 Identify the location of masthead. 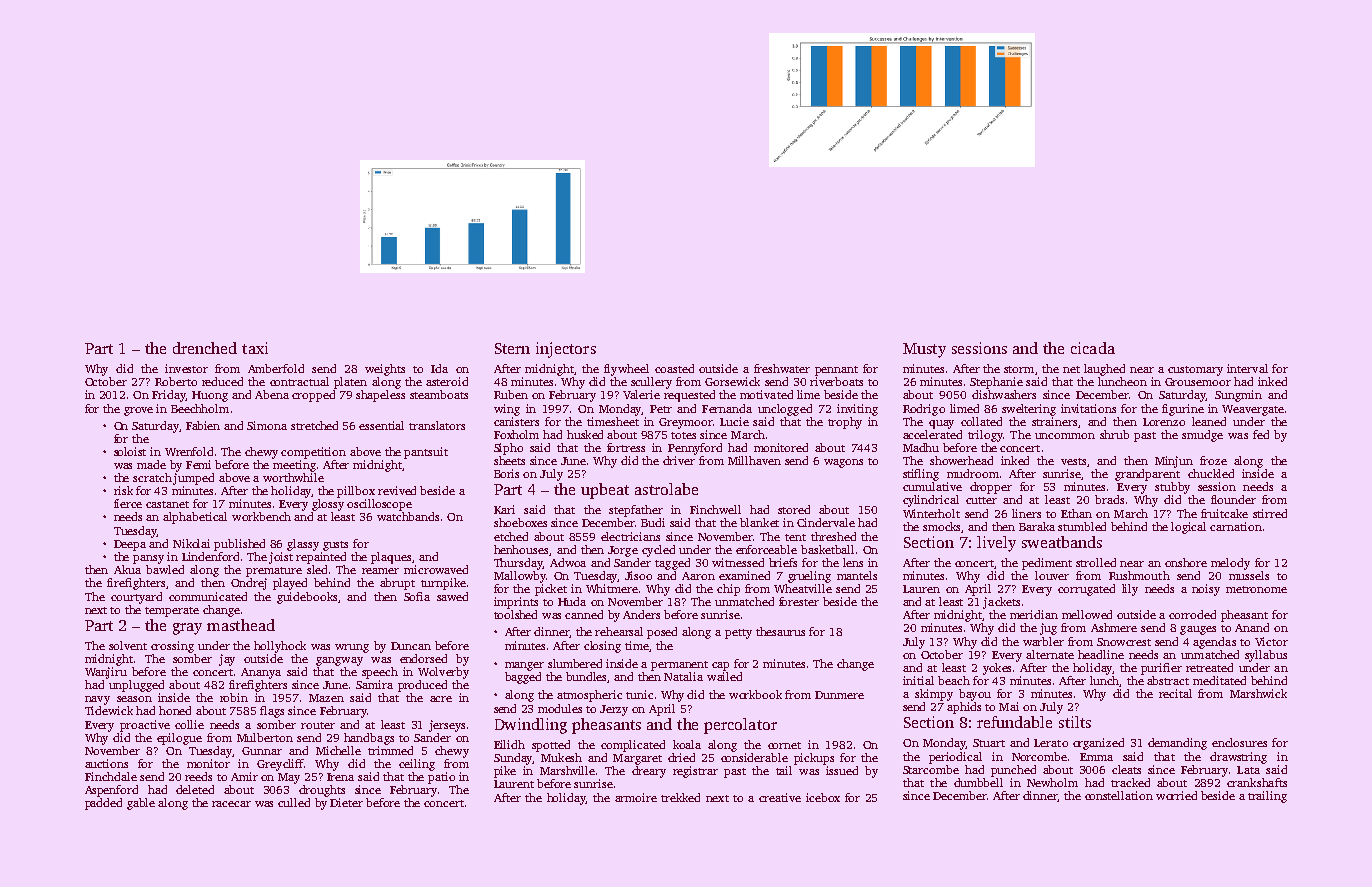
(241, 625).
